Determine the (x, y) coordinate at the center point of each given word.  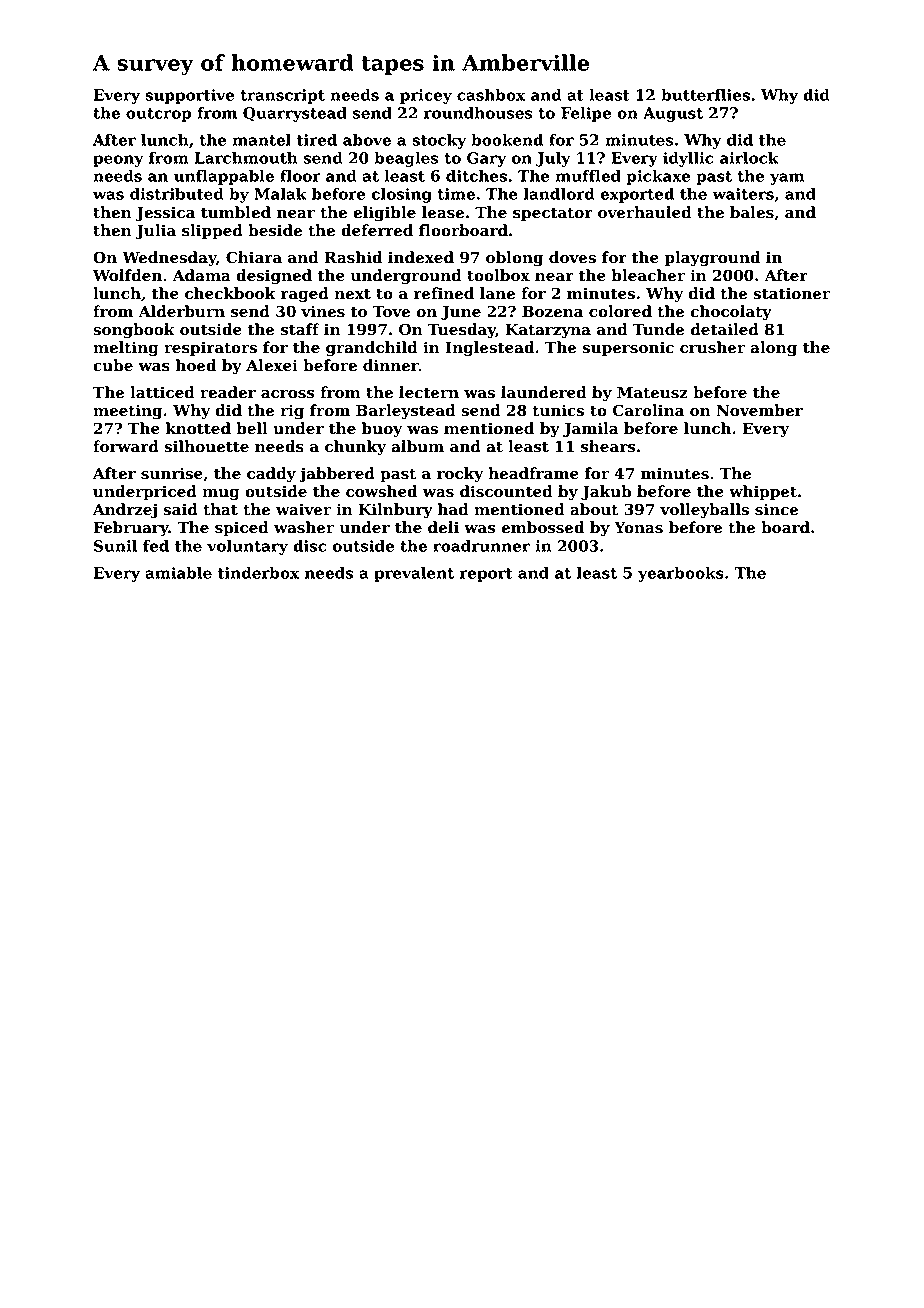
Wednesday (169, 259)
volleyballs (704, 511)
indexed (421, 257)
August (673, 114)
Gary (486, 159)
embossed (542, 527)
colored (620, 311)
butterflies (705, 95)
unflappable (224, 177)
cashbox (491, 95)
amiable (178, 573)
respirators (210, 348)
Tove (391, 312)
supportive (189, 96)
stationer (792, 293)
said (181, 509)
